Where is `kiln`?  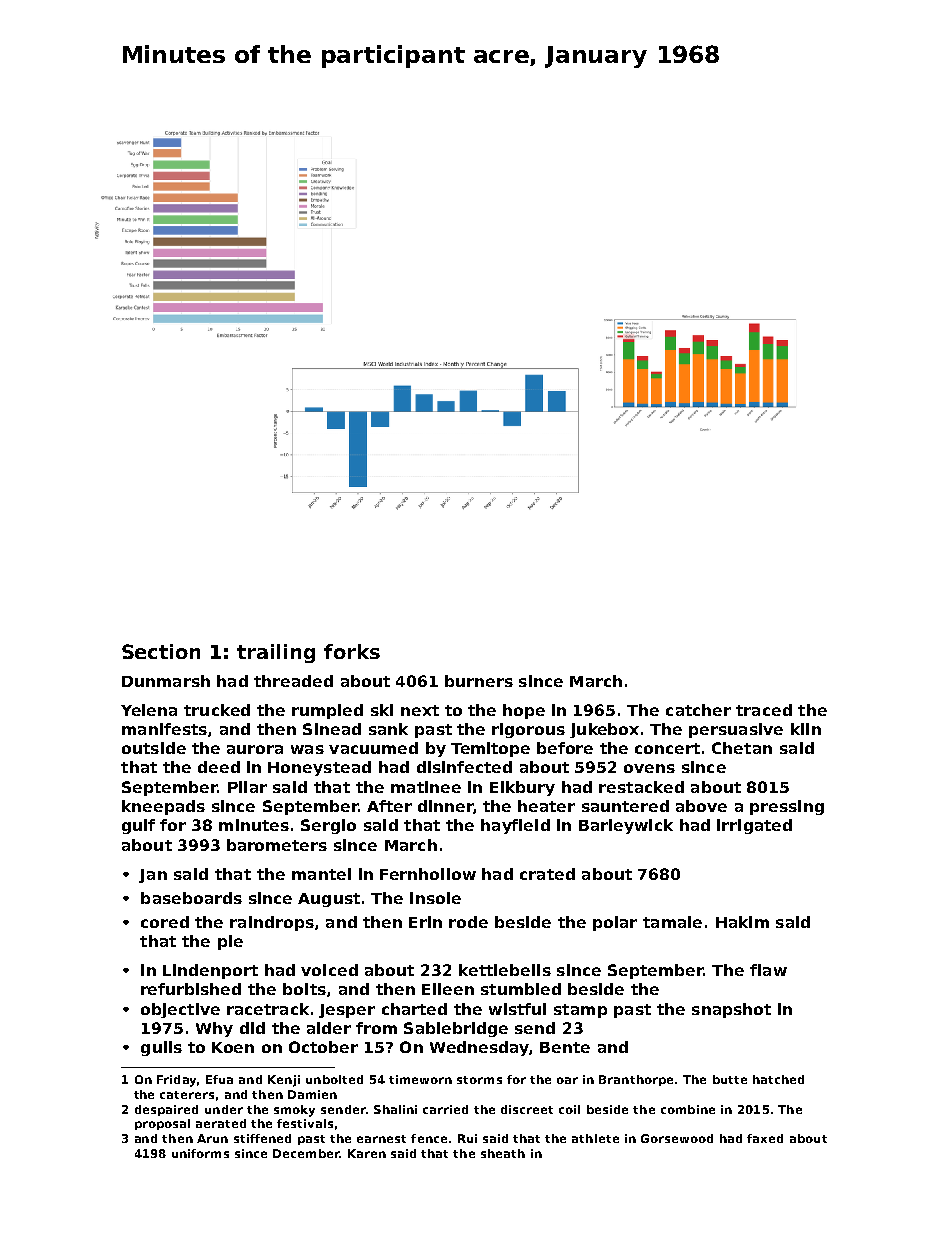 kiln is located at coordinates (806, 729).
